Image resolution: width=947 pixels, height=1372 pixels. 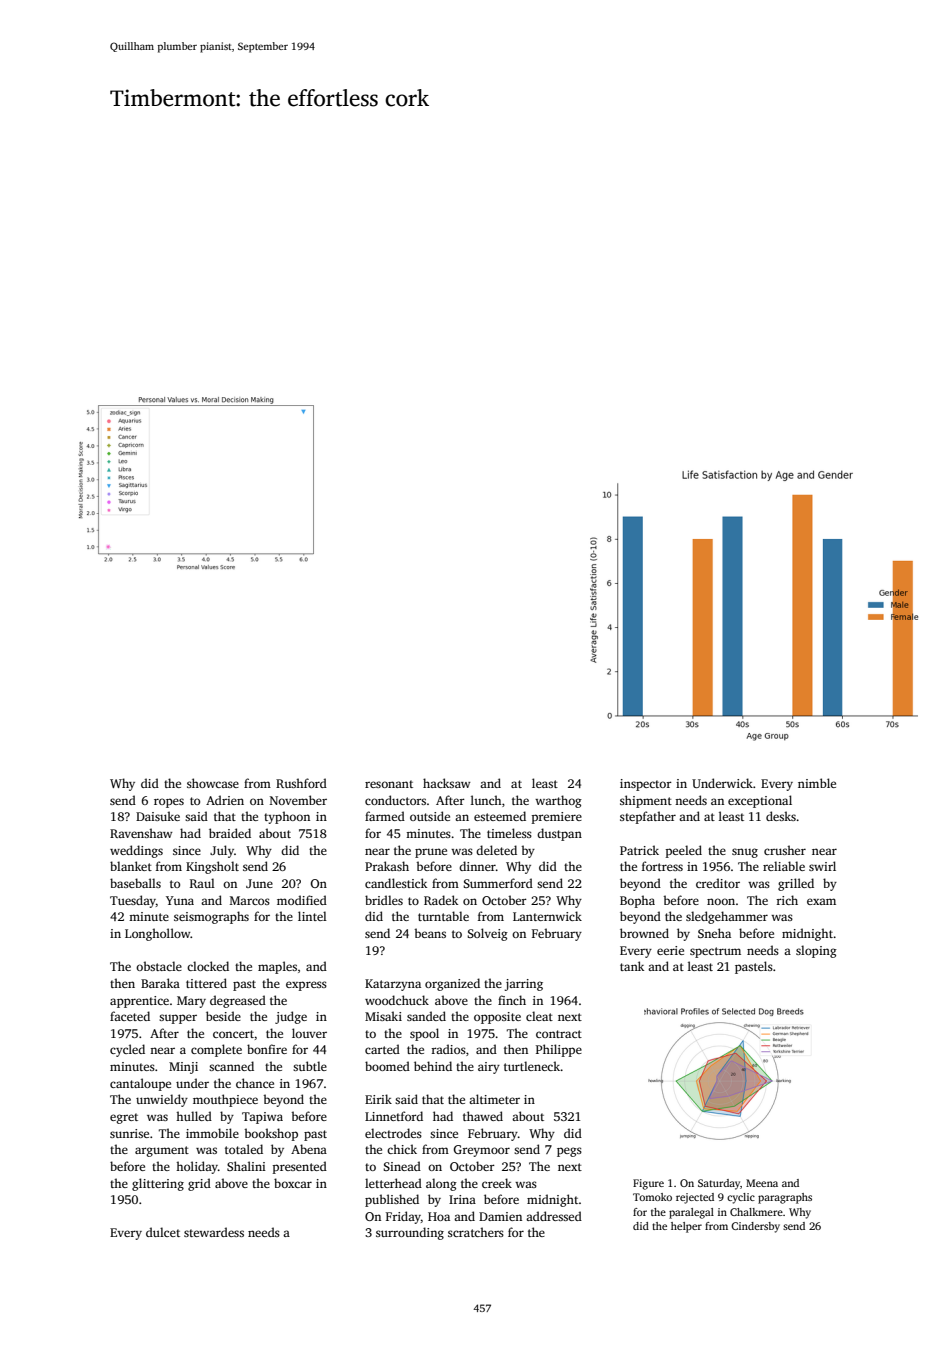 I want to click on hacksaw, so click(x=447, y=783).
